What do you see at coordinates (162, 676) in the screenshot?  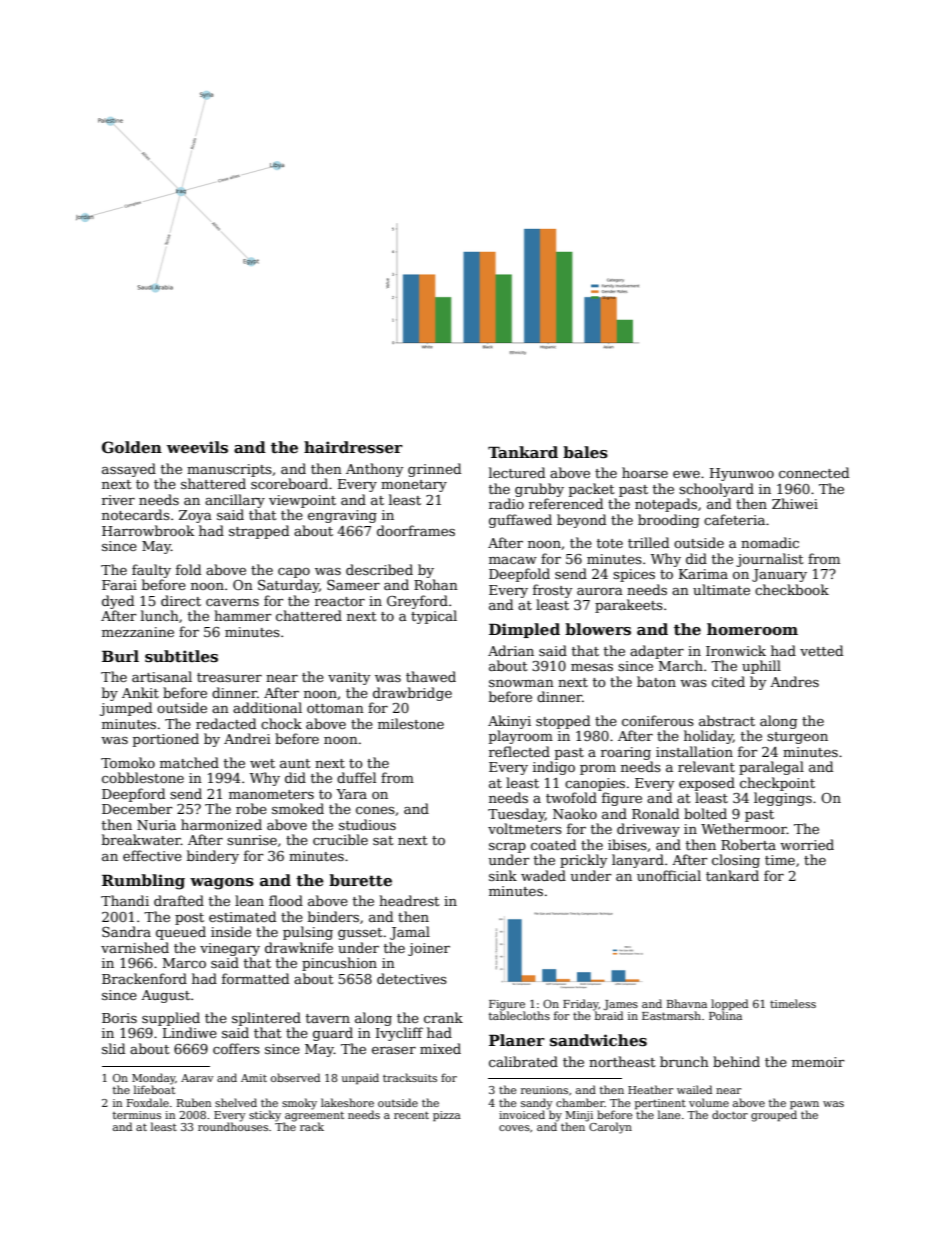 I see `artisanal` at bounding box center [162, 676].
